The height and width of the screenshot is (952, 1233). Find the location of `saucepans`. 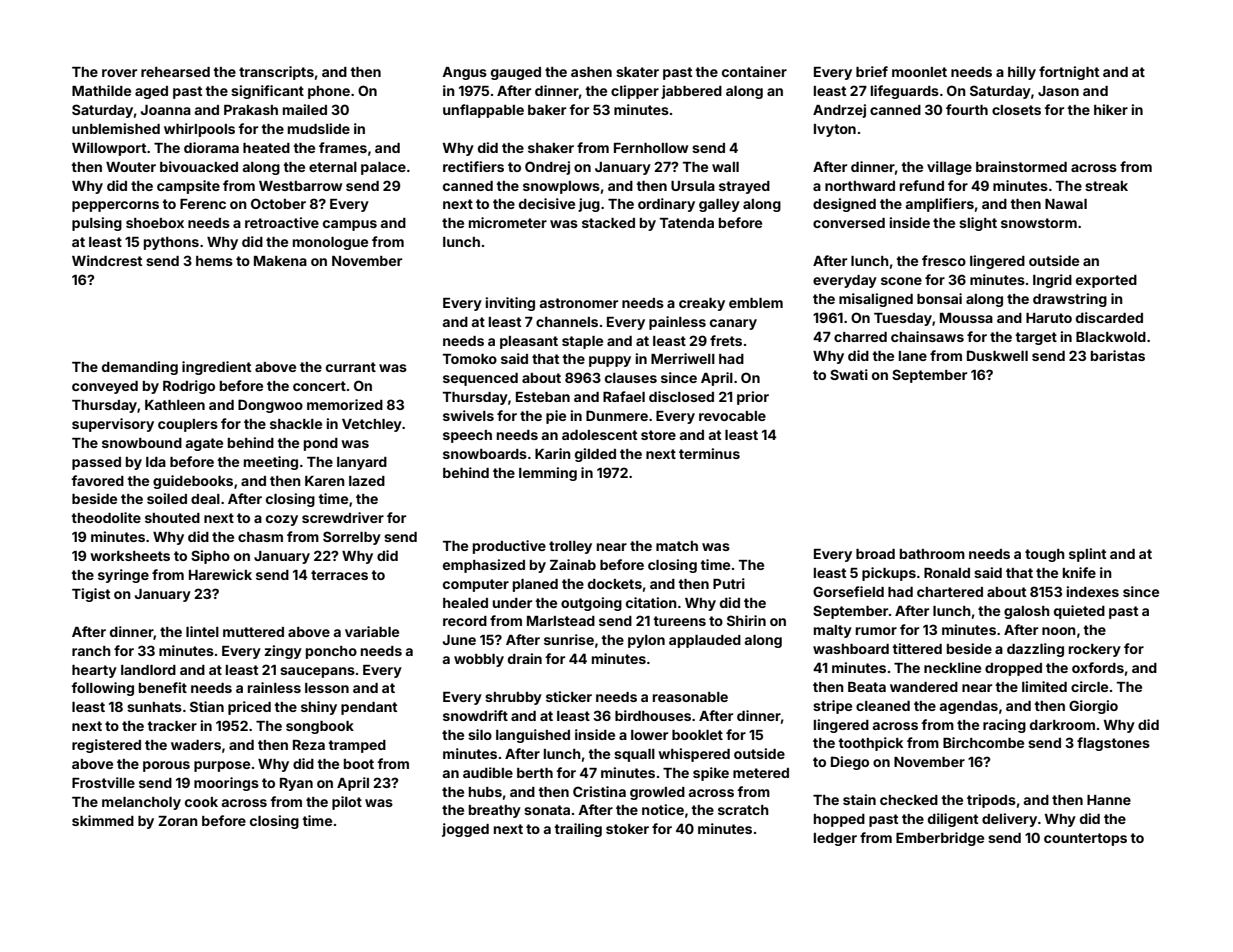

saucepans is located at coordinates (317, 672).
